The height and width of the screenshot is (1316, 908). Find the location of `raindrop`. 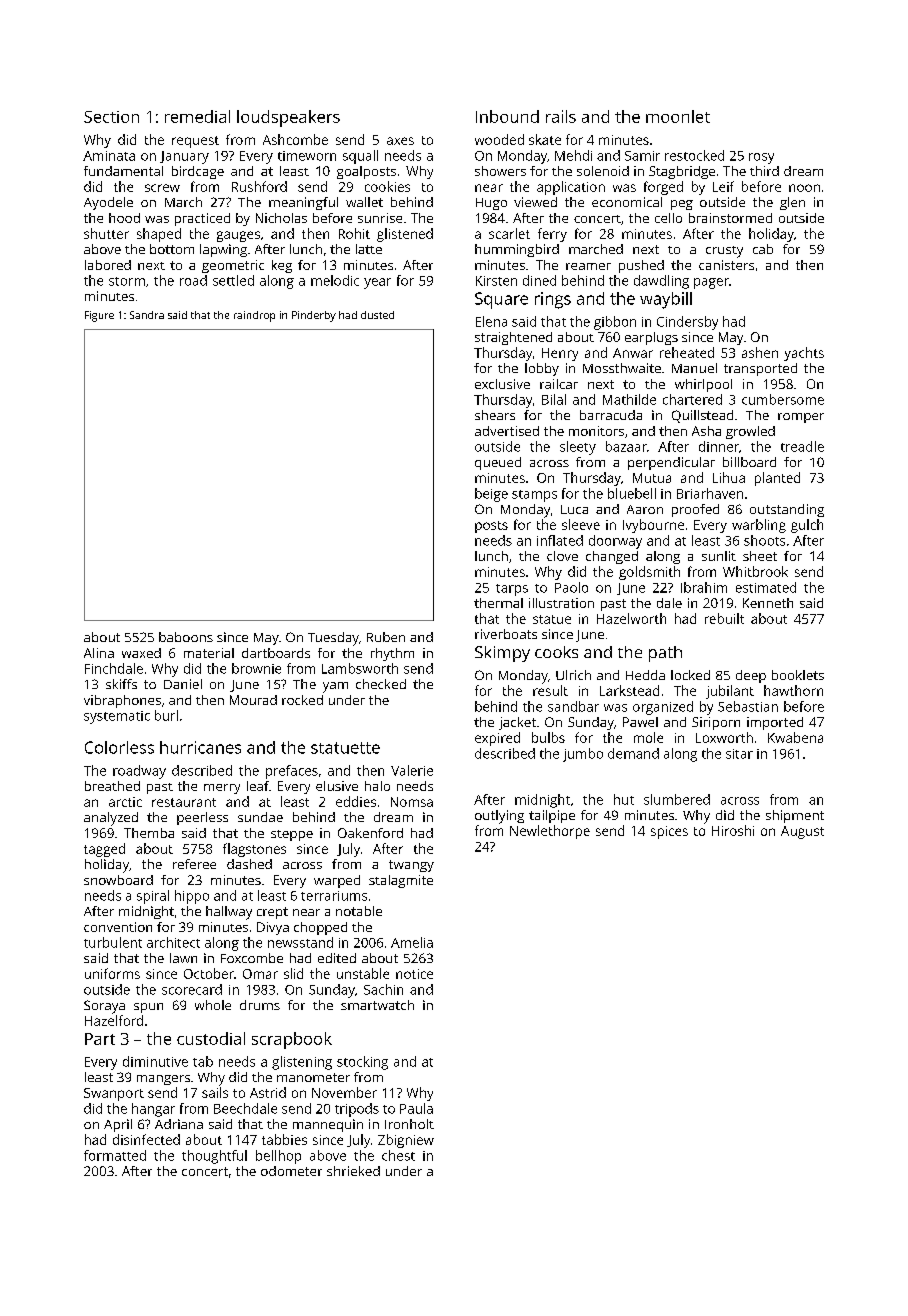

raindrop is located at coordinates (254, 316).
